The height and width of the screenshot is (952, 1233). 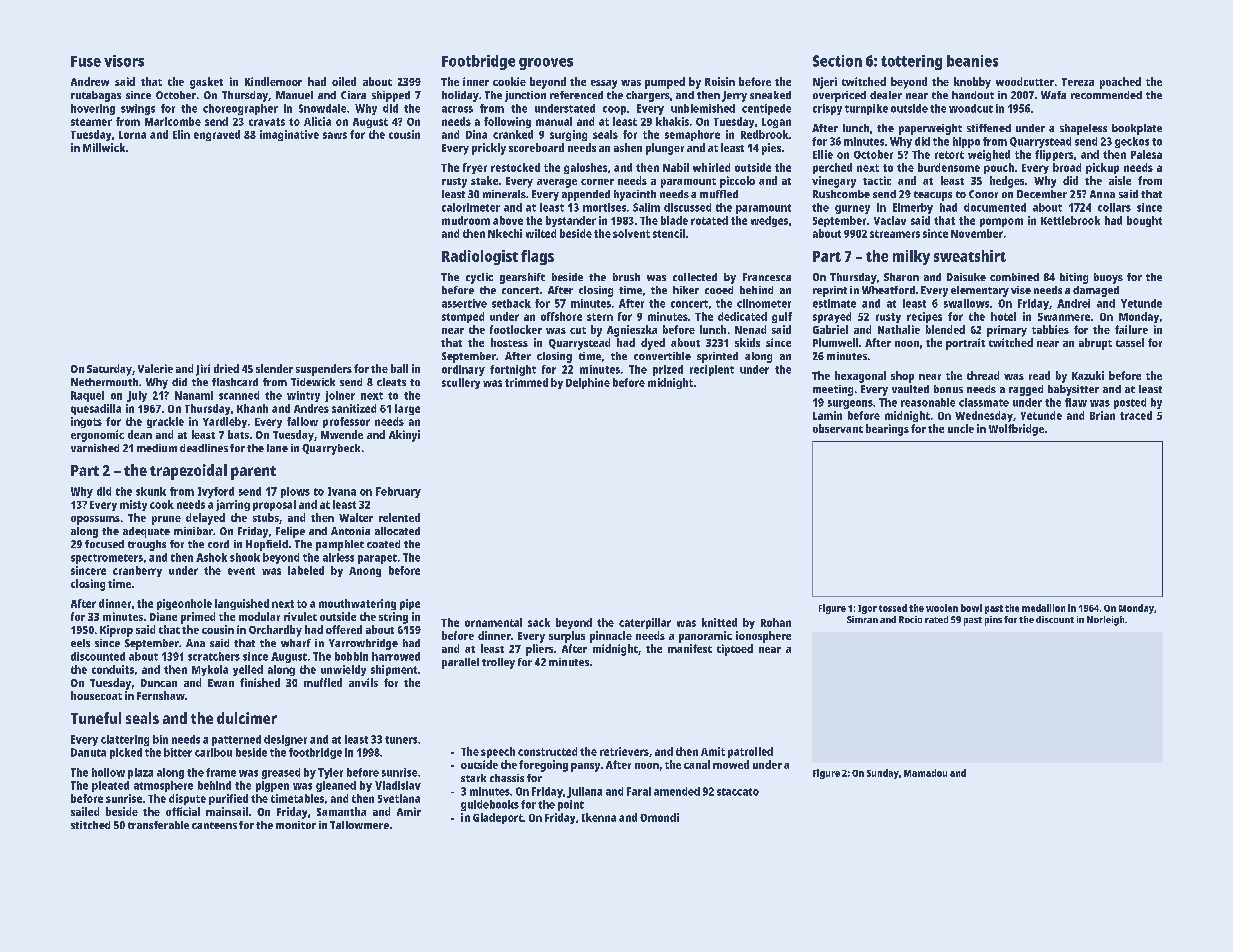 I want to click on stitched, so click(x=90, y=825).
